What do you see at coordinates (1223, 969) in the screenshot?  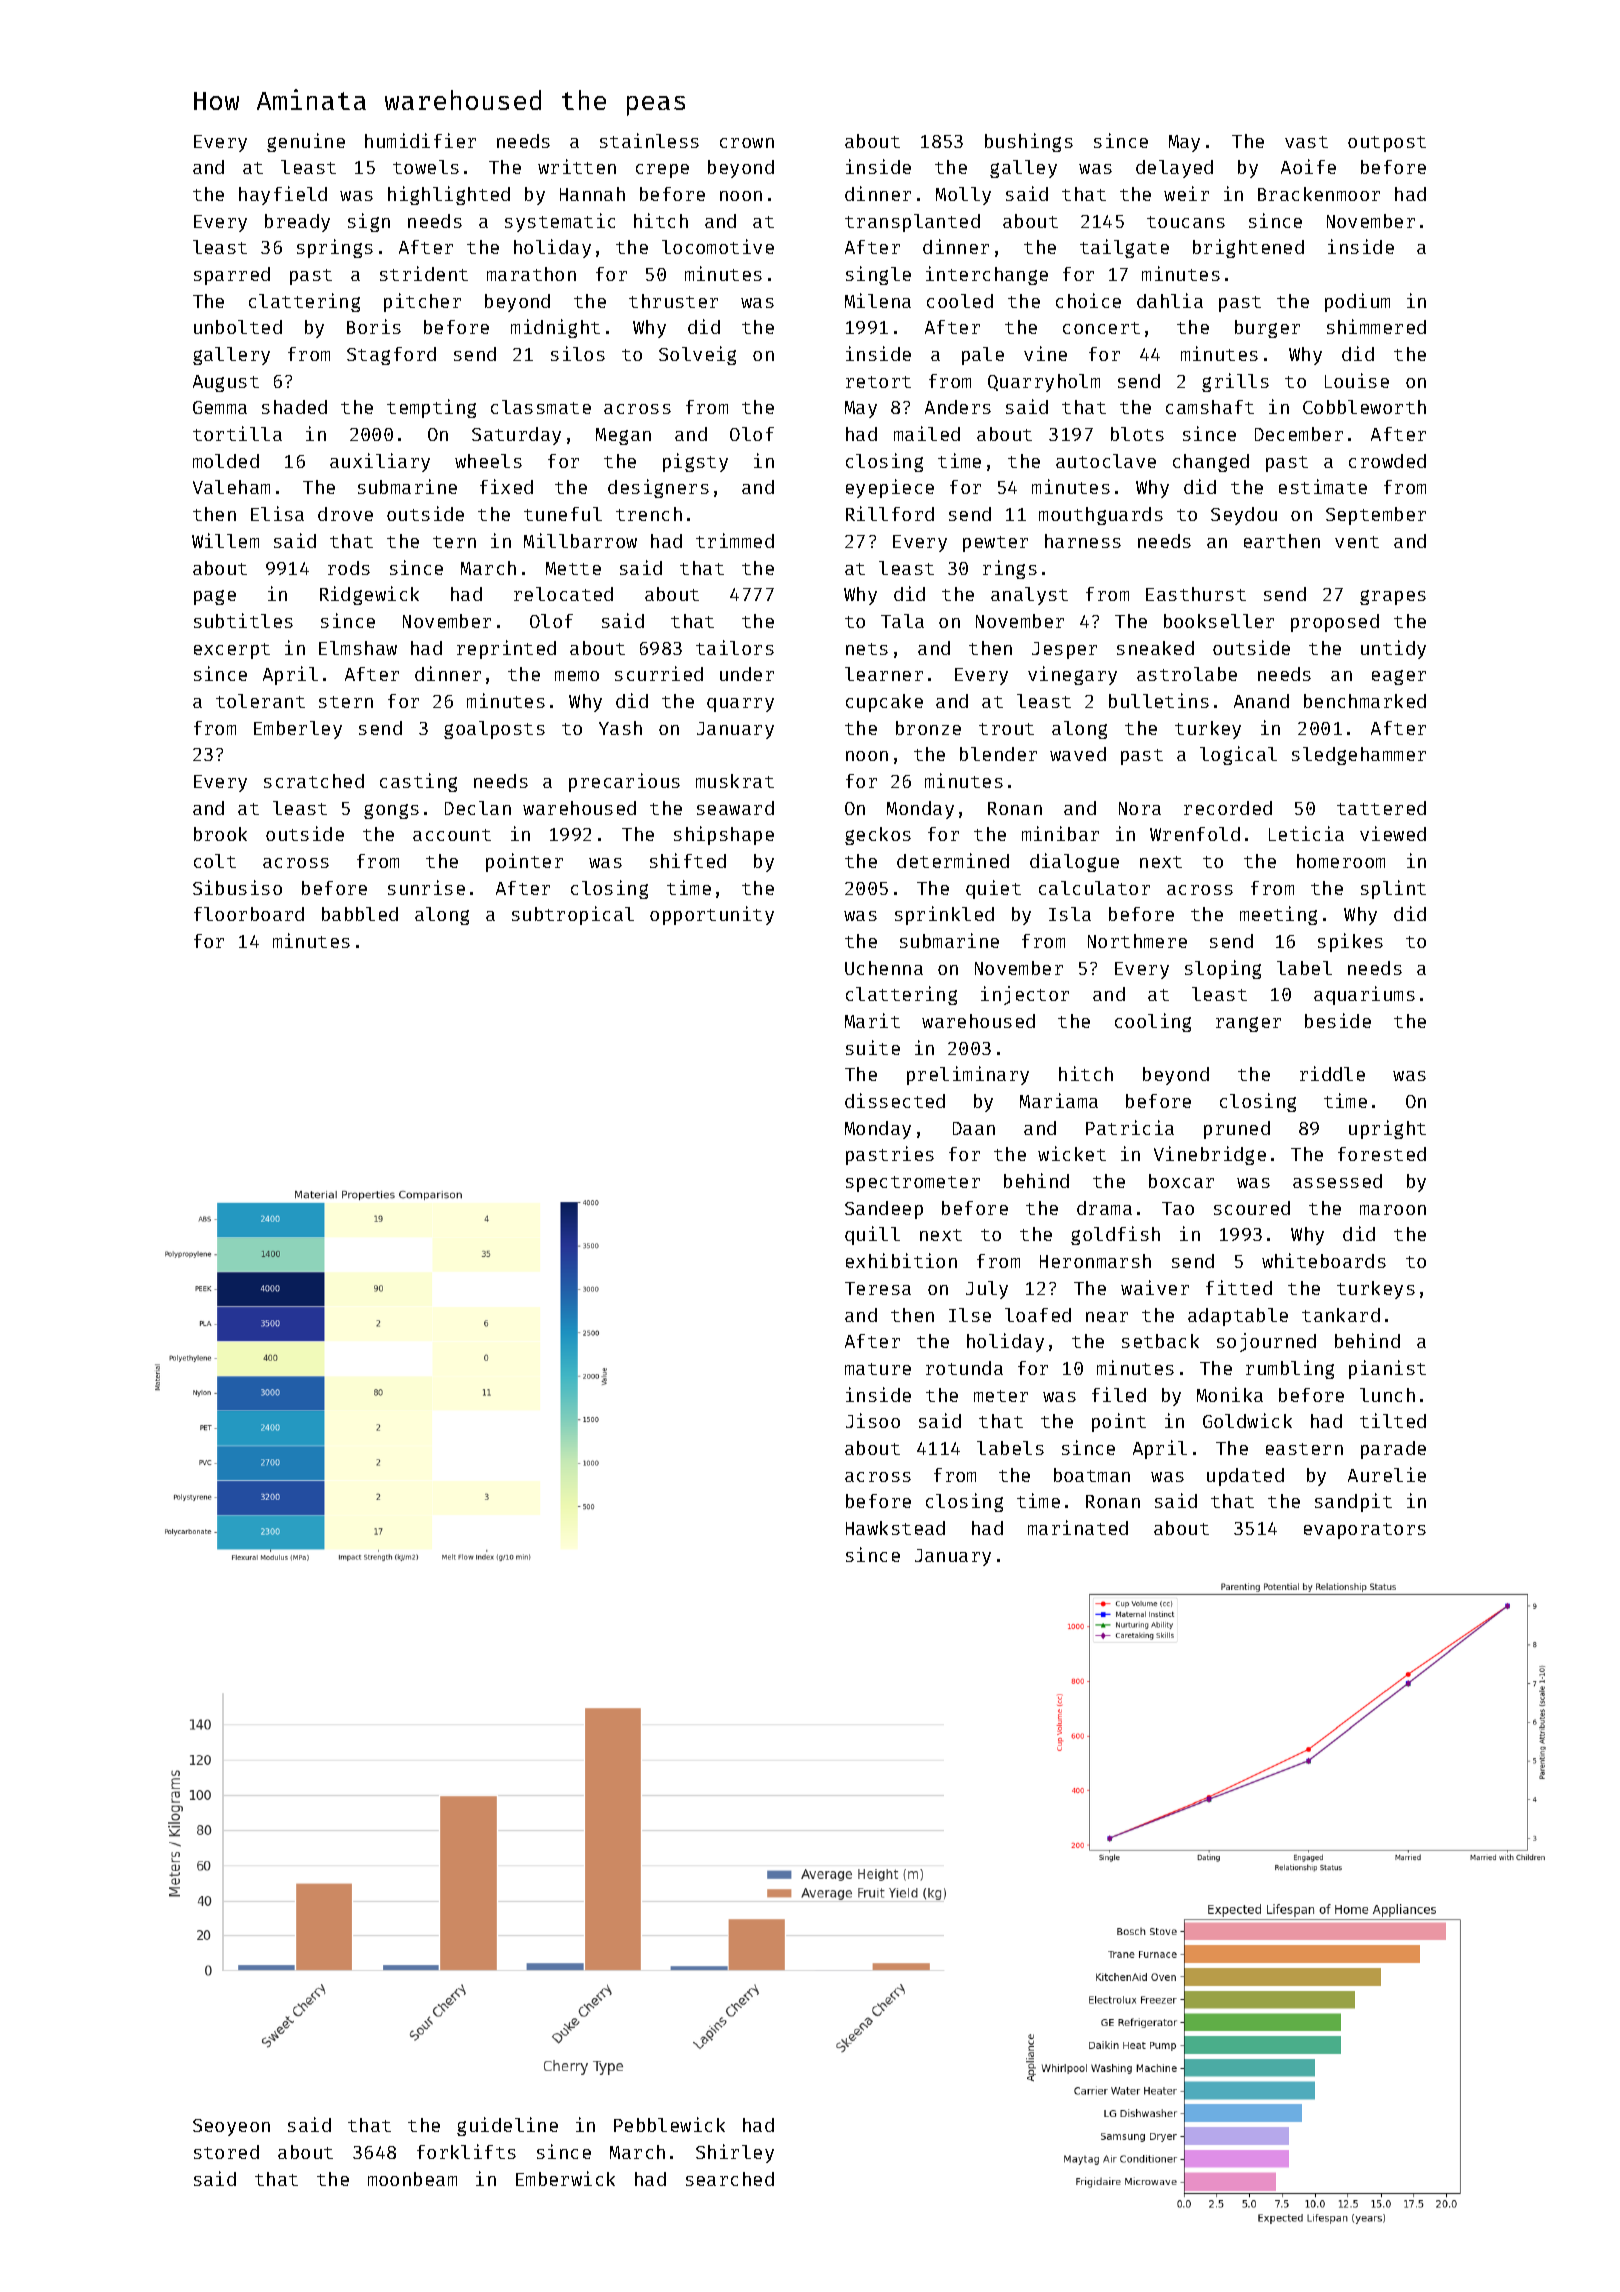 I see `sloping` at bounding box center [1223, 969].
